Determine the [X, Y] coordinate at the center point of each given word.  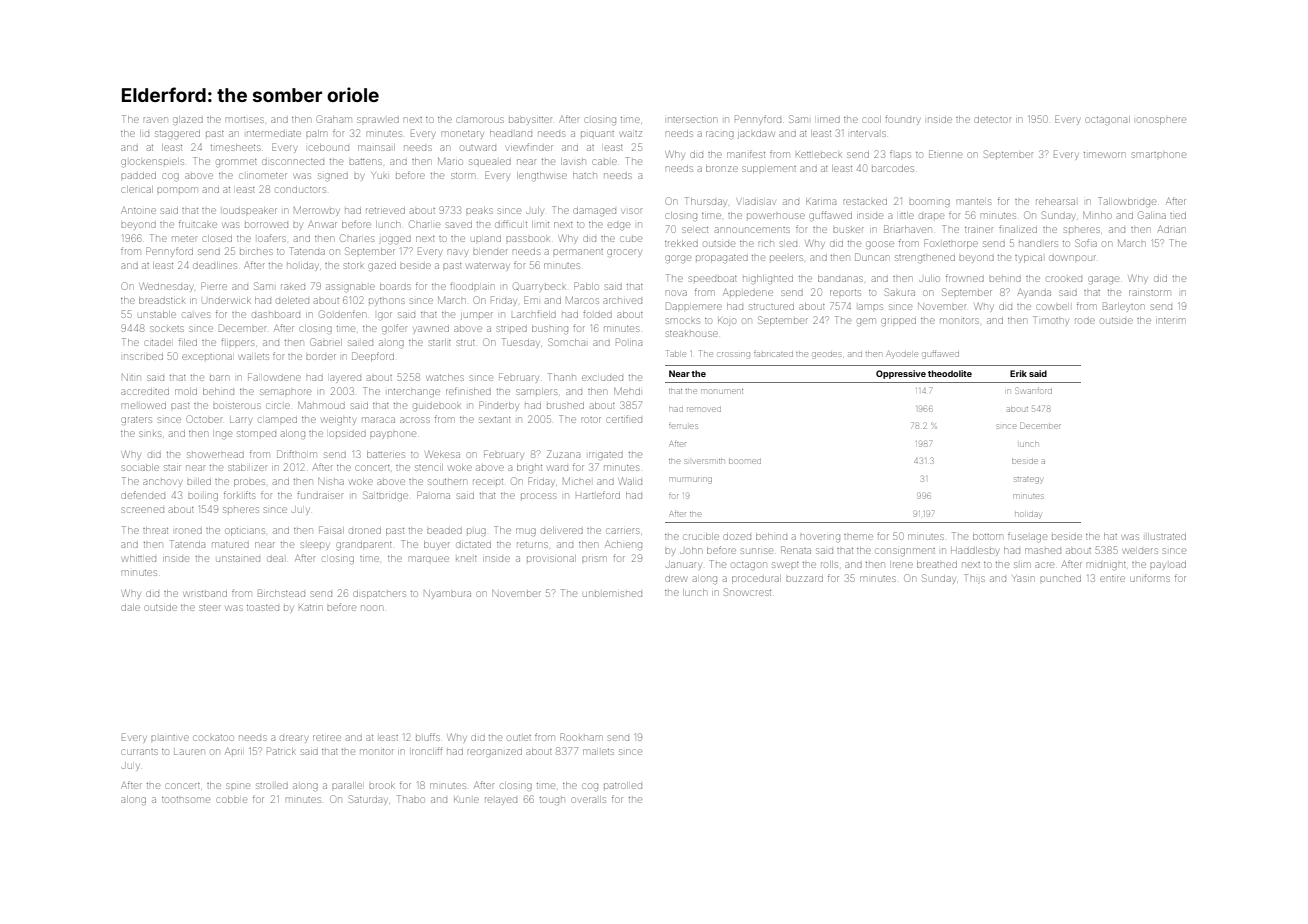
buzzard [804, 579]
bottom [988, 536]
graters [136, 420]
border [321, 357]
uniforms [1149, 578]
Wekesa [443, 454]
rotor [591, 420]
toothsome [186, 800]
